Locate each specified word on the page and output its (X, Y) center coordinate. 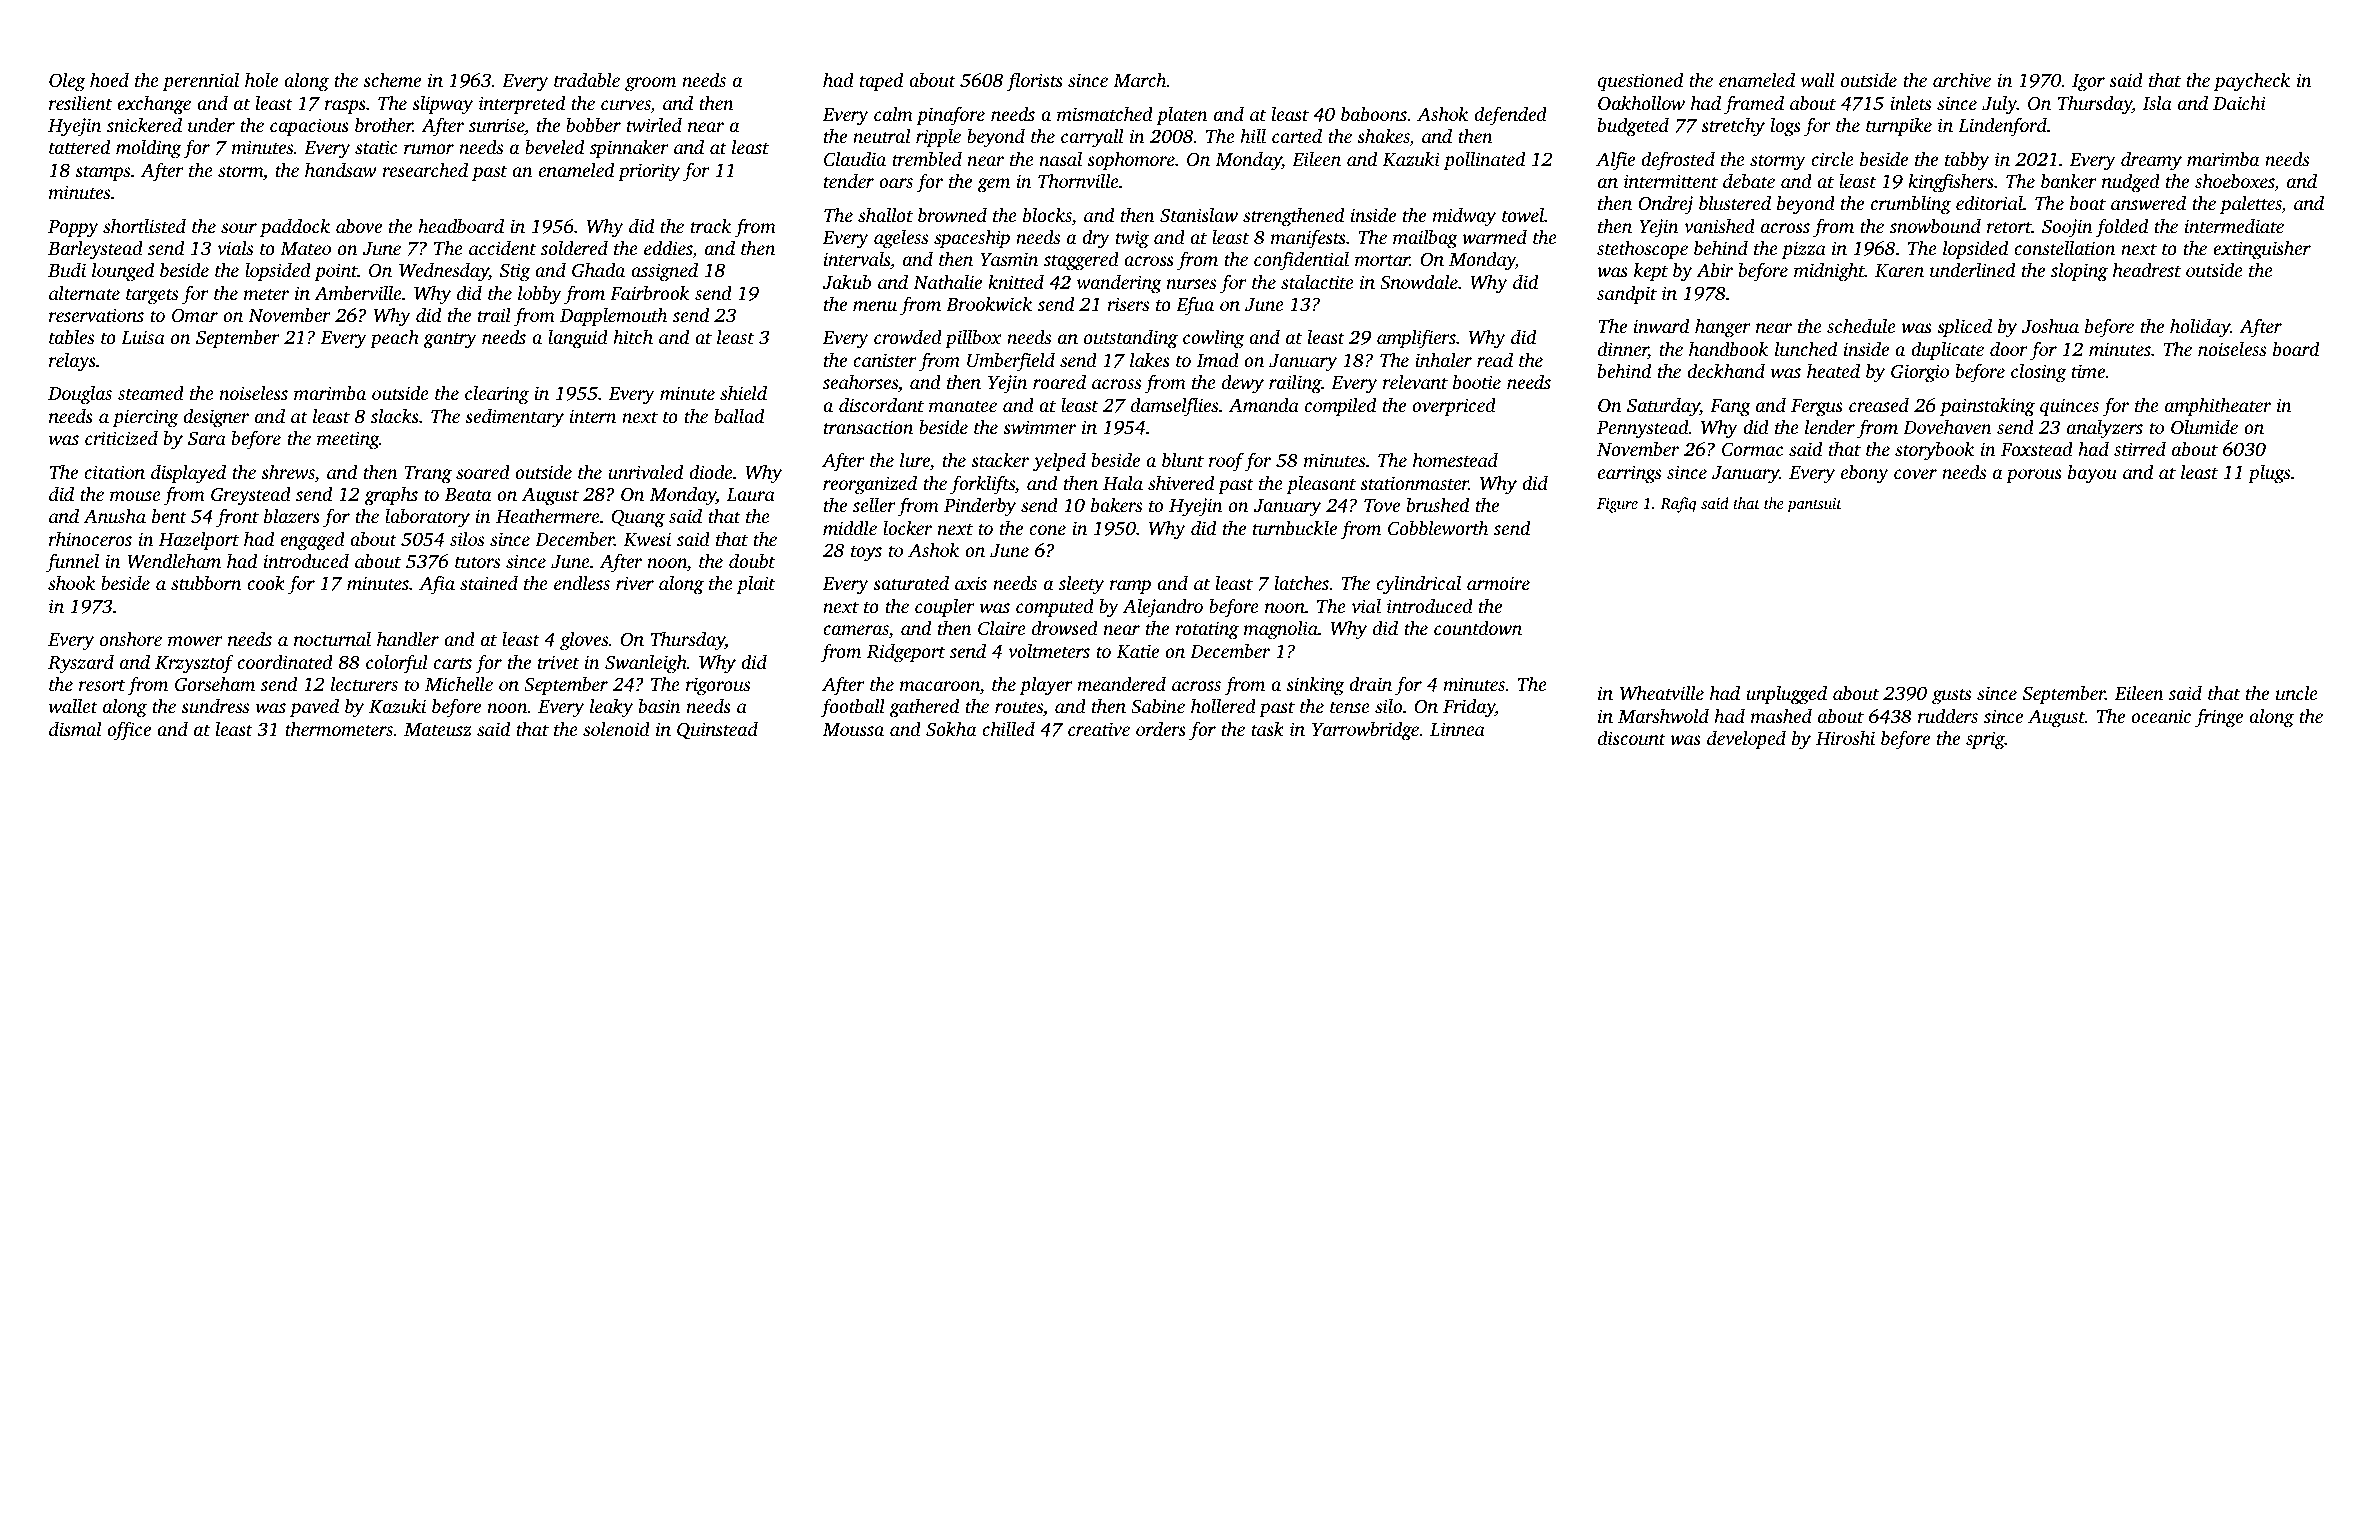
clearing (497, 395)
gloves (584, 641)
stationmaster (1414, 483)
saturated (911, 582)
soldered (574, 247)
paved (314, 707)
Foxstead (2037, 448)
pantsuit (1814, 505)
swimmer (1039, 427)
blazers (292, 516)
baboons (1374, 113)
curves (626, 106)
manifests (1308, 239)
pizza (1804, 250)
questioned (1640, 81)
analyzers (2105, 429)
